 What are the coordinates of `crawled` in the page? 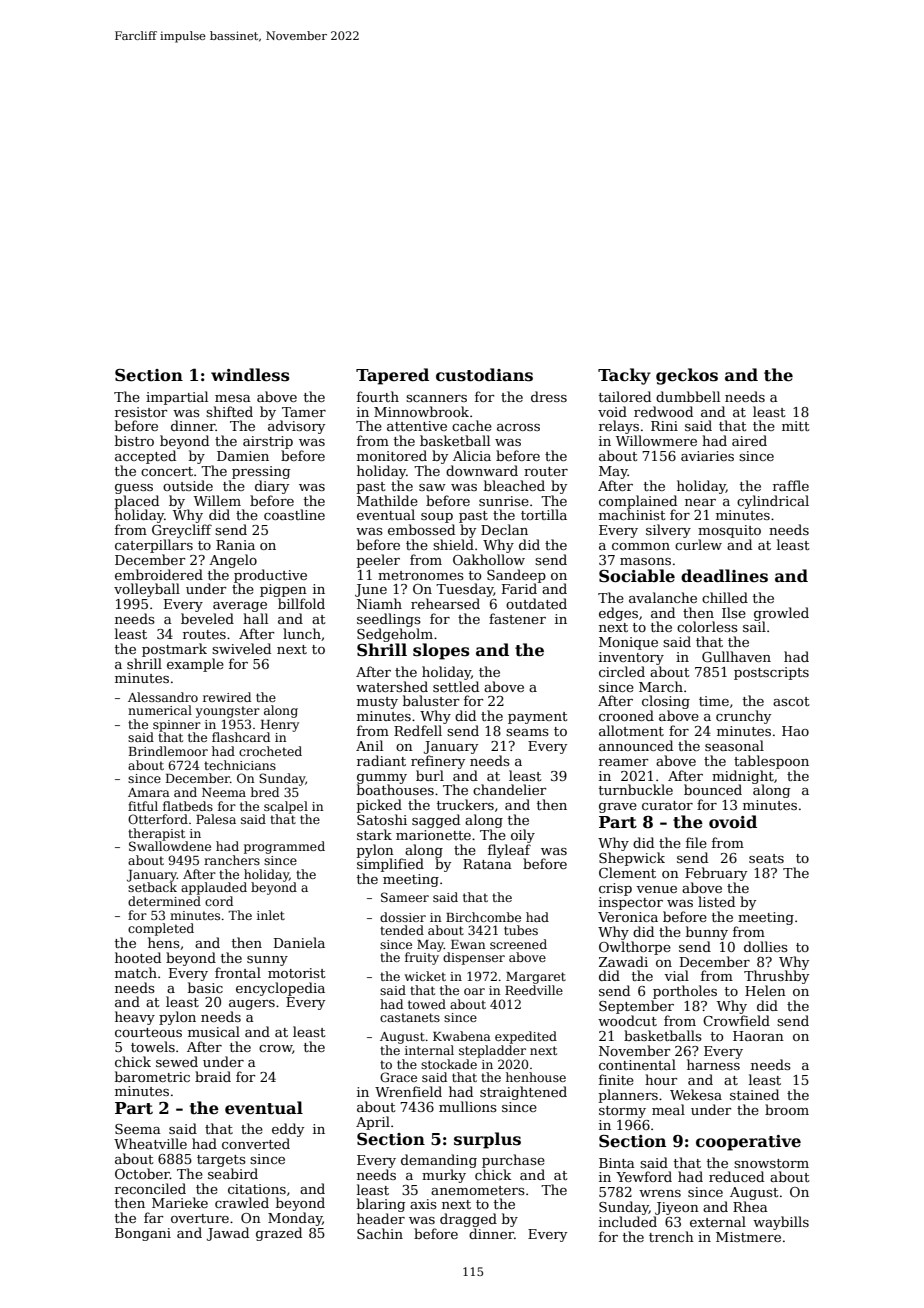 It's located at (242, 1202).
